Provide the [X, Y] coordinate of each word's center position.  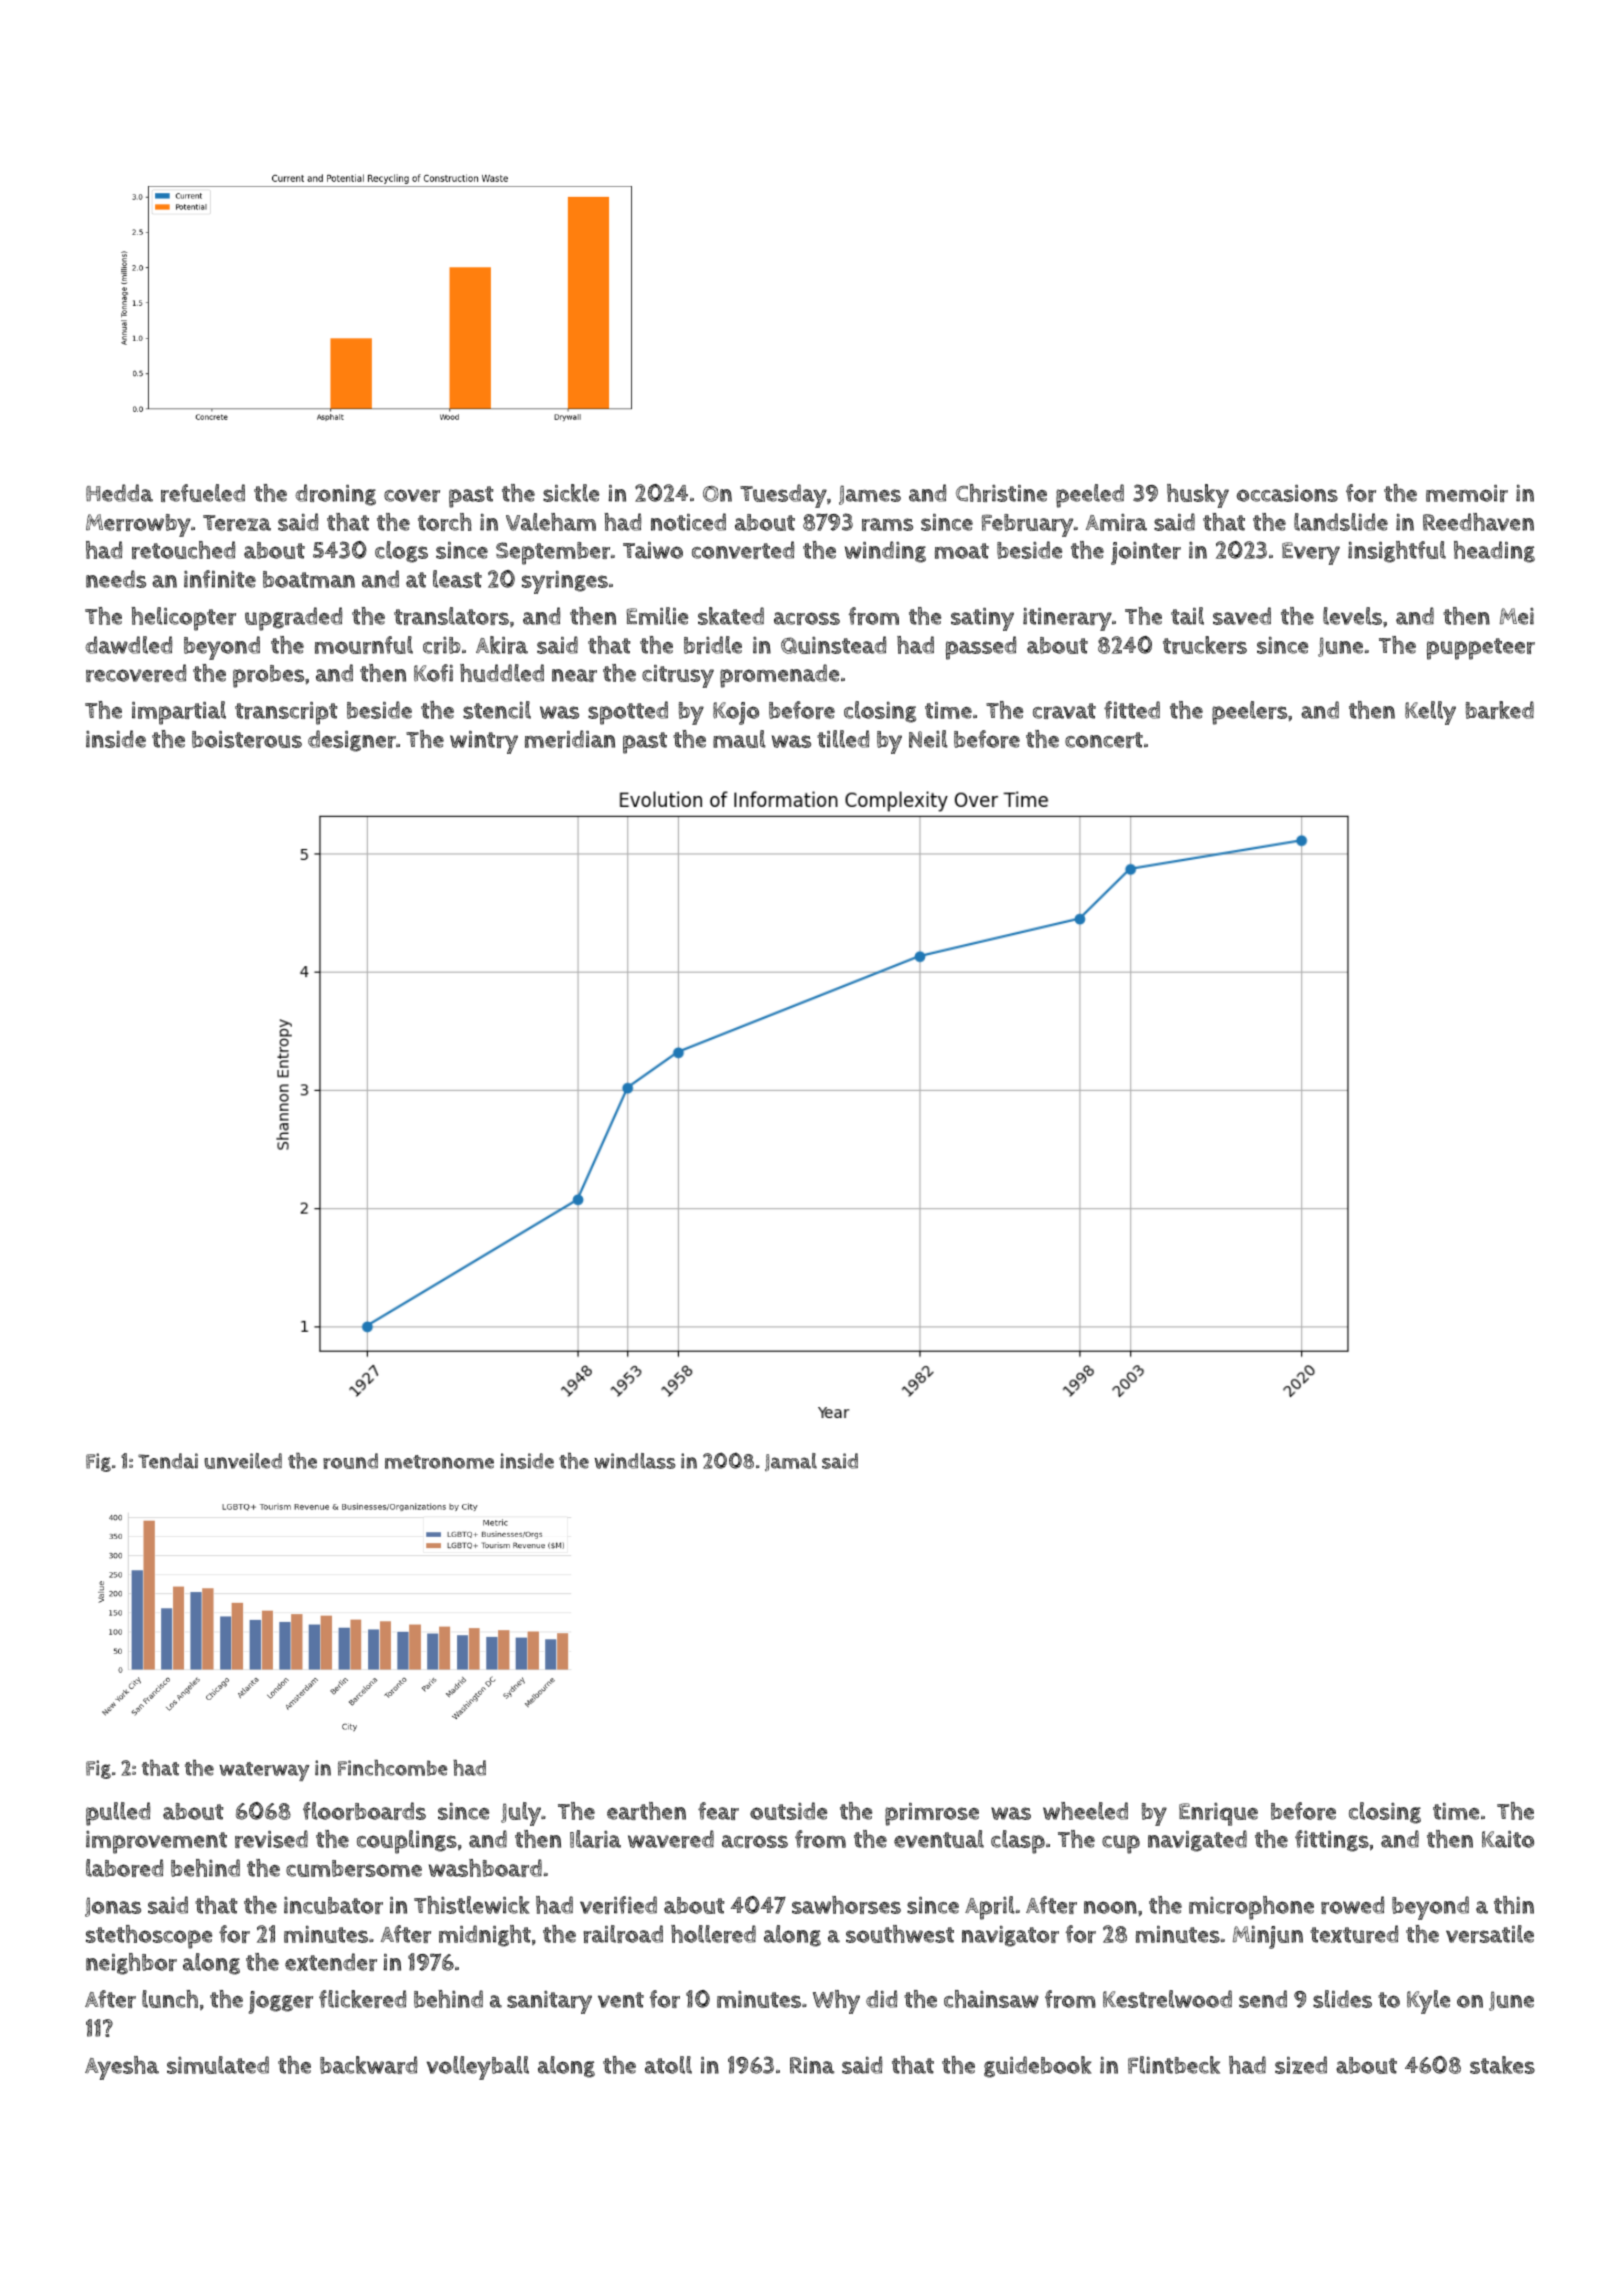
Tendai [168, 1461]
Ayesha [122, 2068]
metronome [439, 1462]
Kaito [1508, 1839]
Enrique [1218, 1814]
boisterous [247, 739]
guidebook [1037, 2067]
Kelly [1430, 713]
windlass [635, 1461]
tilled [843, 739]
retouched [183, 550]
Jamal [791, 1462]
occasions [1287, 493]
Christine [1001, 493]
